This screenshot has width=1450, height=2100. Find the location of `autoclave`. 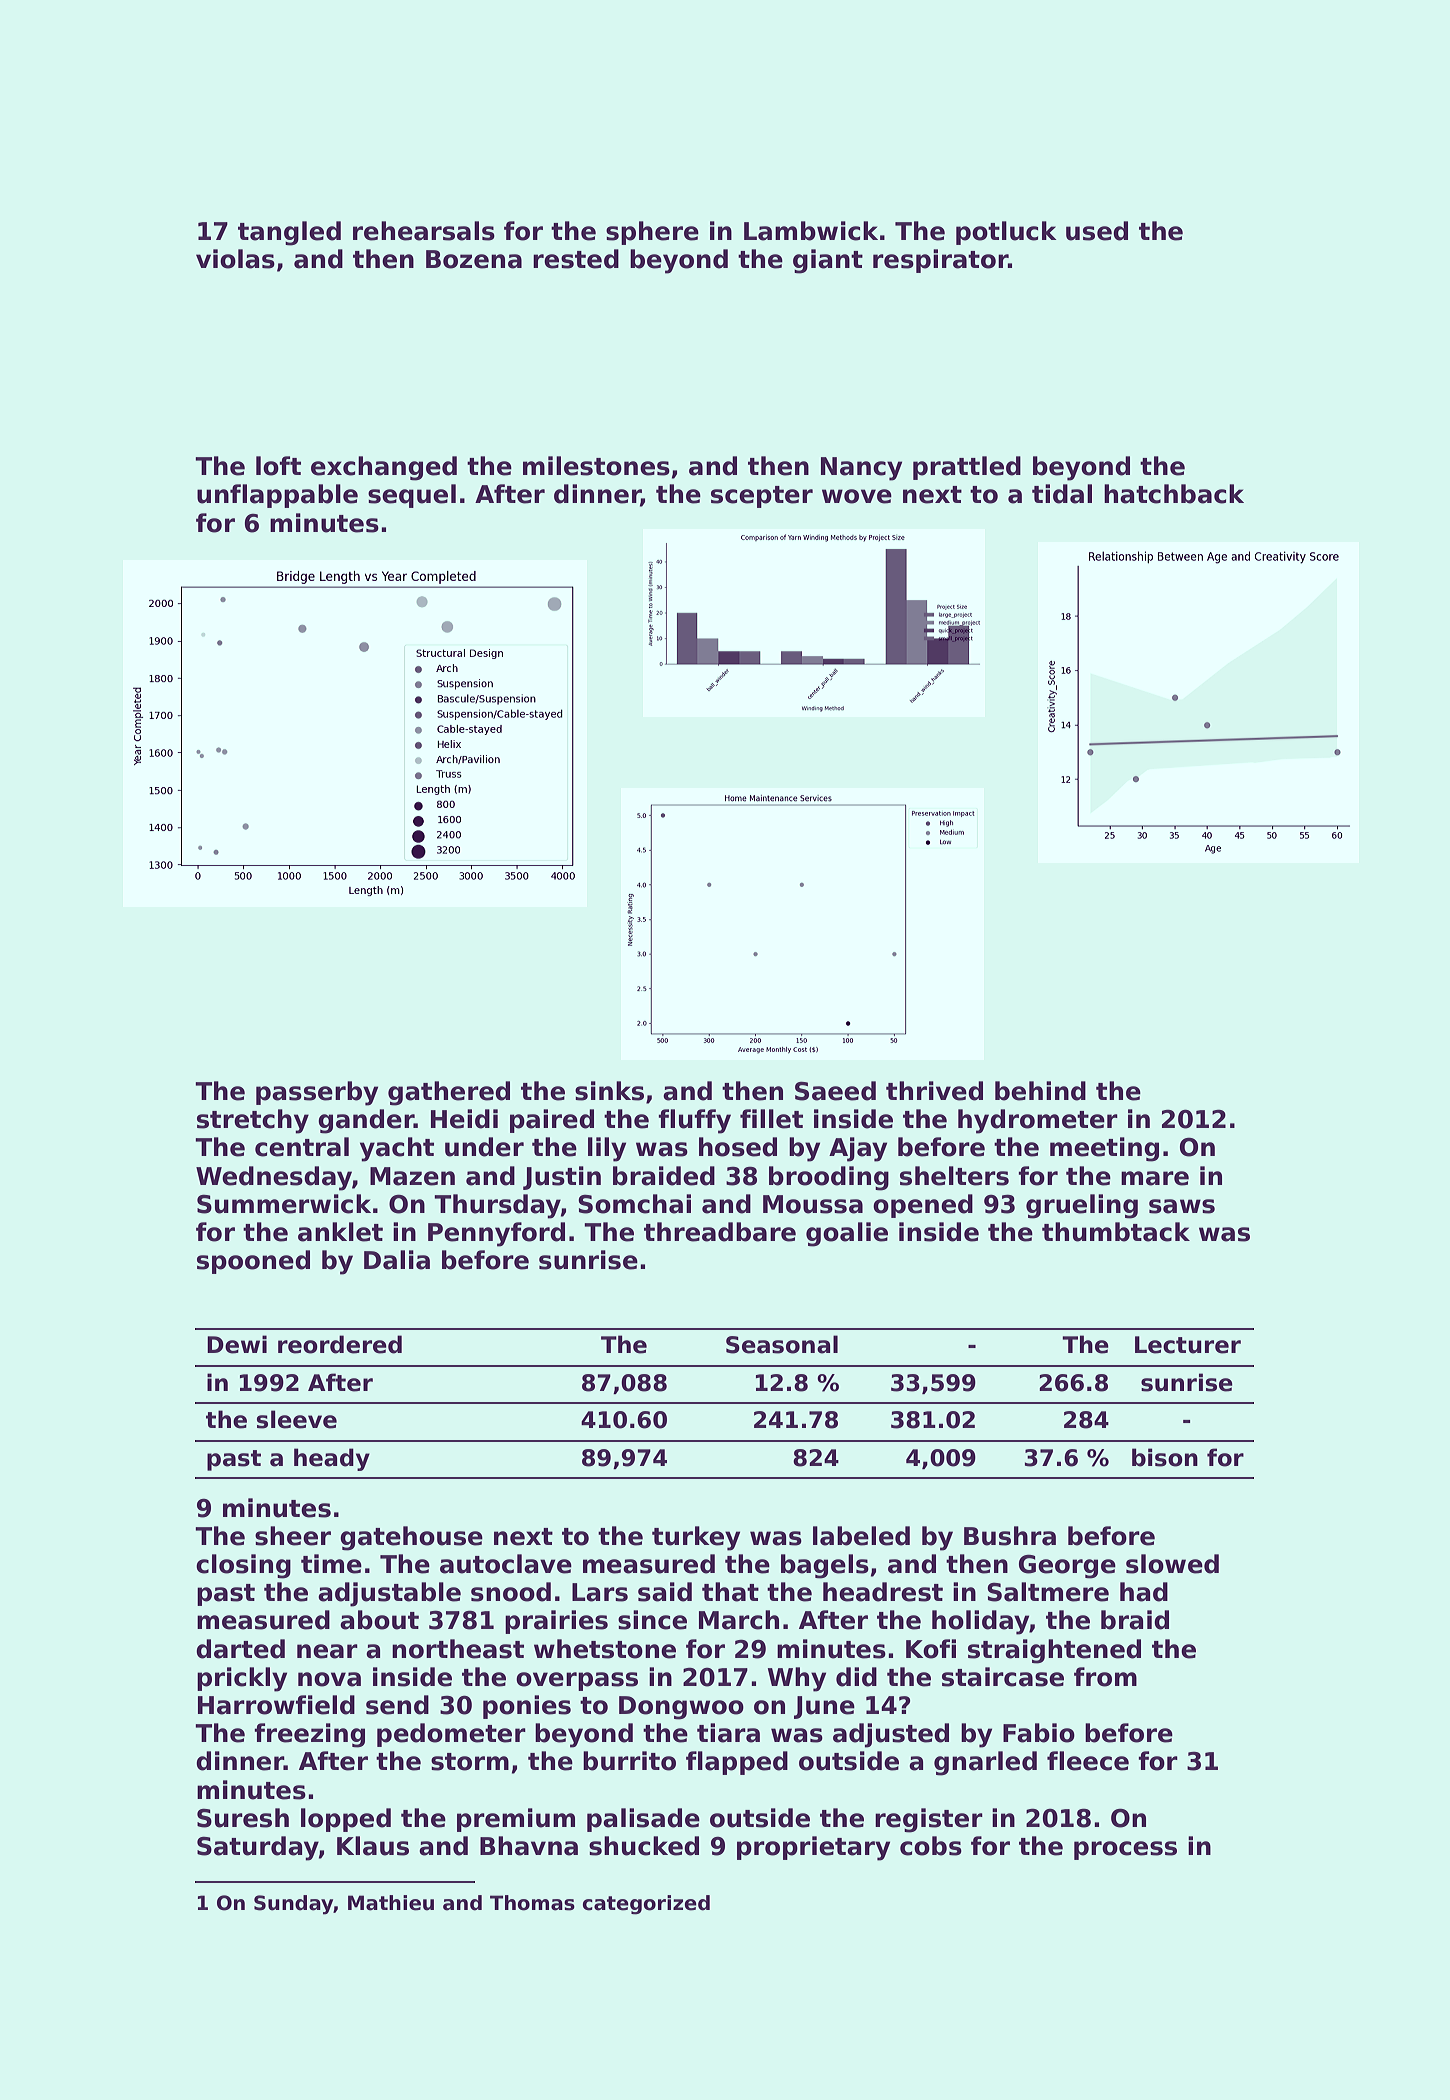

autoclave is located at coordinates (506, 1564).
